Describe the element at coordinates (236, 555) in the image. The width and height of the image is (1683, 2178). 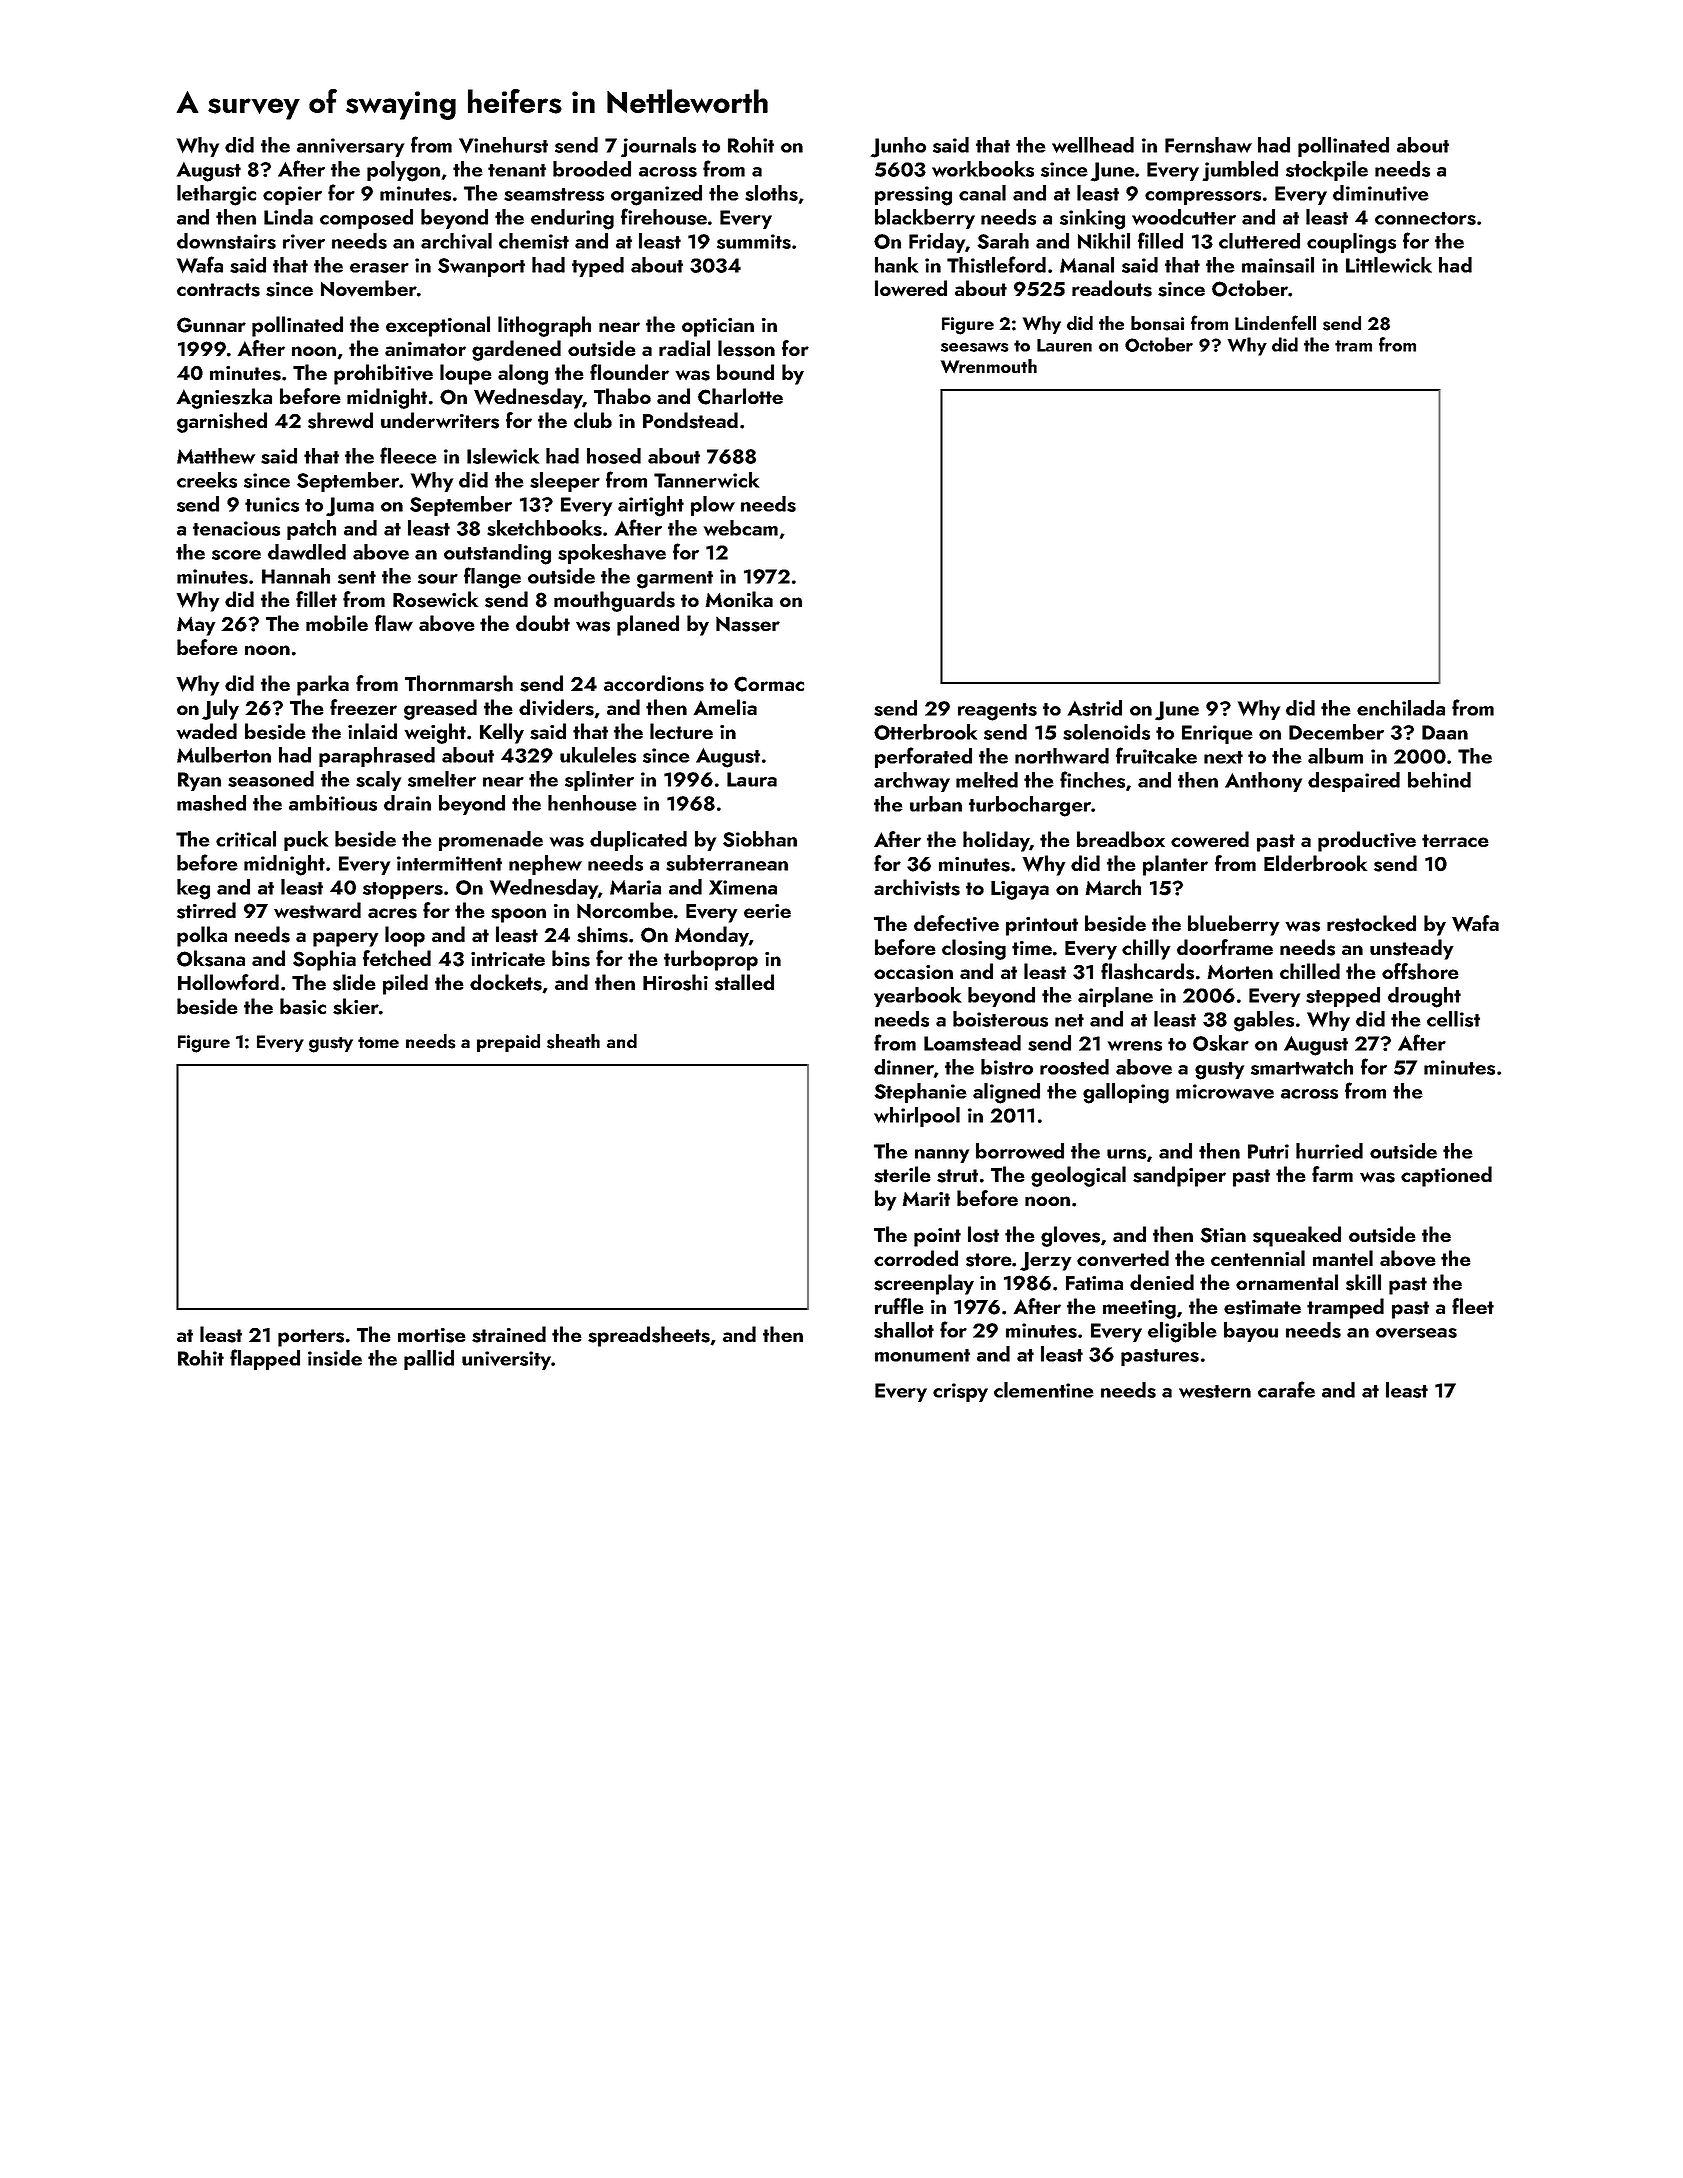
I see `score` at that location.
